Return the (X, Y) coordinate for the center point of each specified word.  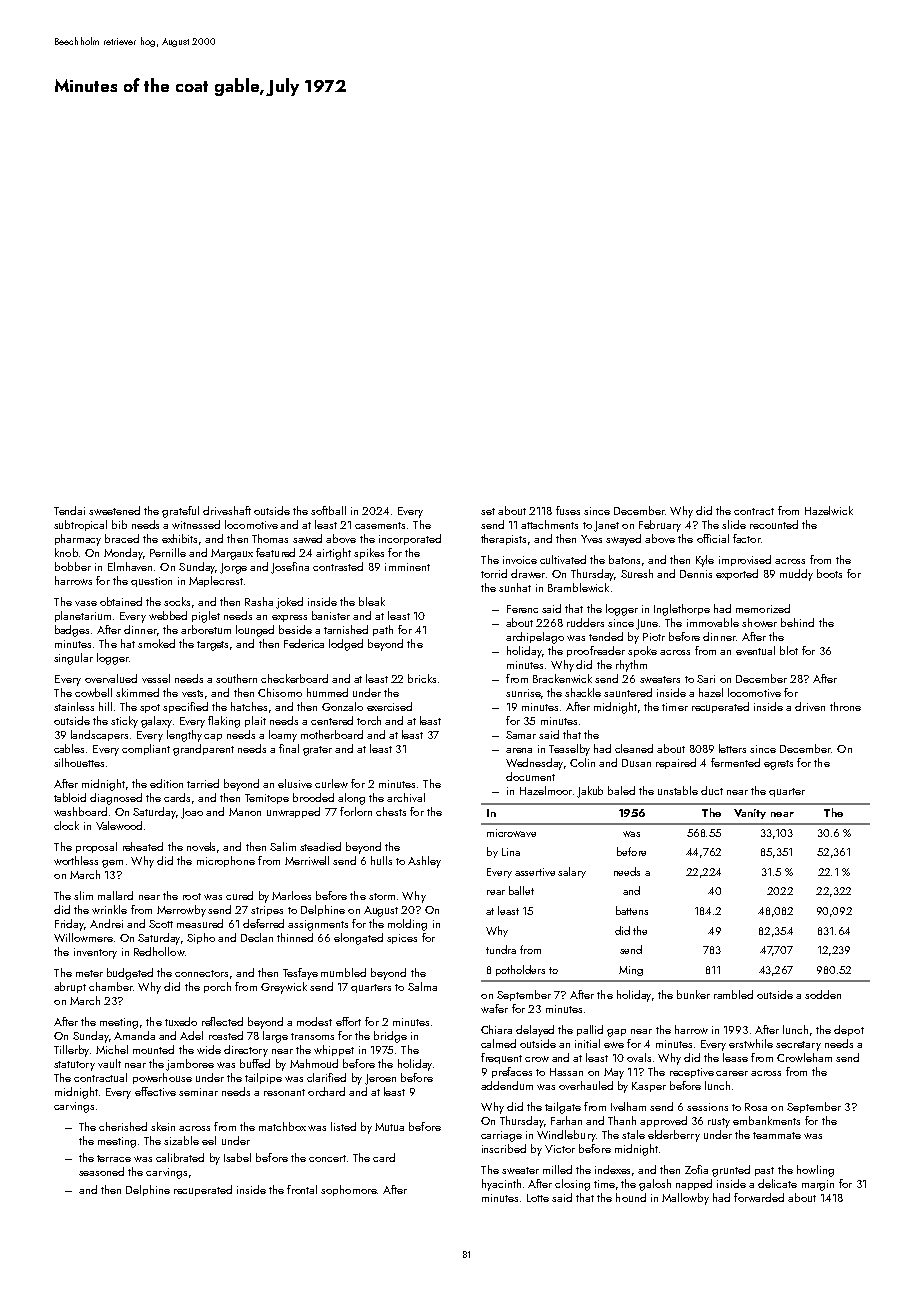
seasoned (101, 1171)
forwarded (759, 1197)
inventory (95, 953)
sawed (307, 538)
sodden (823, 994)
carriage (501, 1136)
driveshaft (227, 510)
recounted (774, 524)
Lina (511, 852)
